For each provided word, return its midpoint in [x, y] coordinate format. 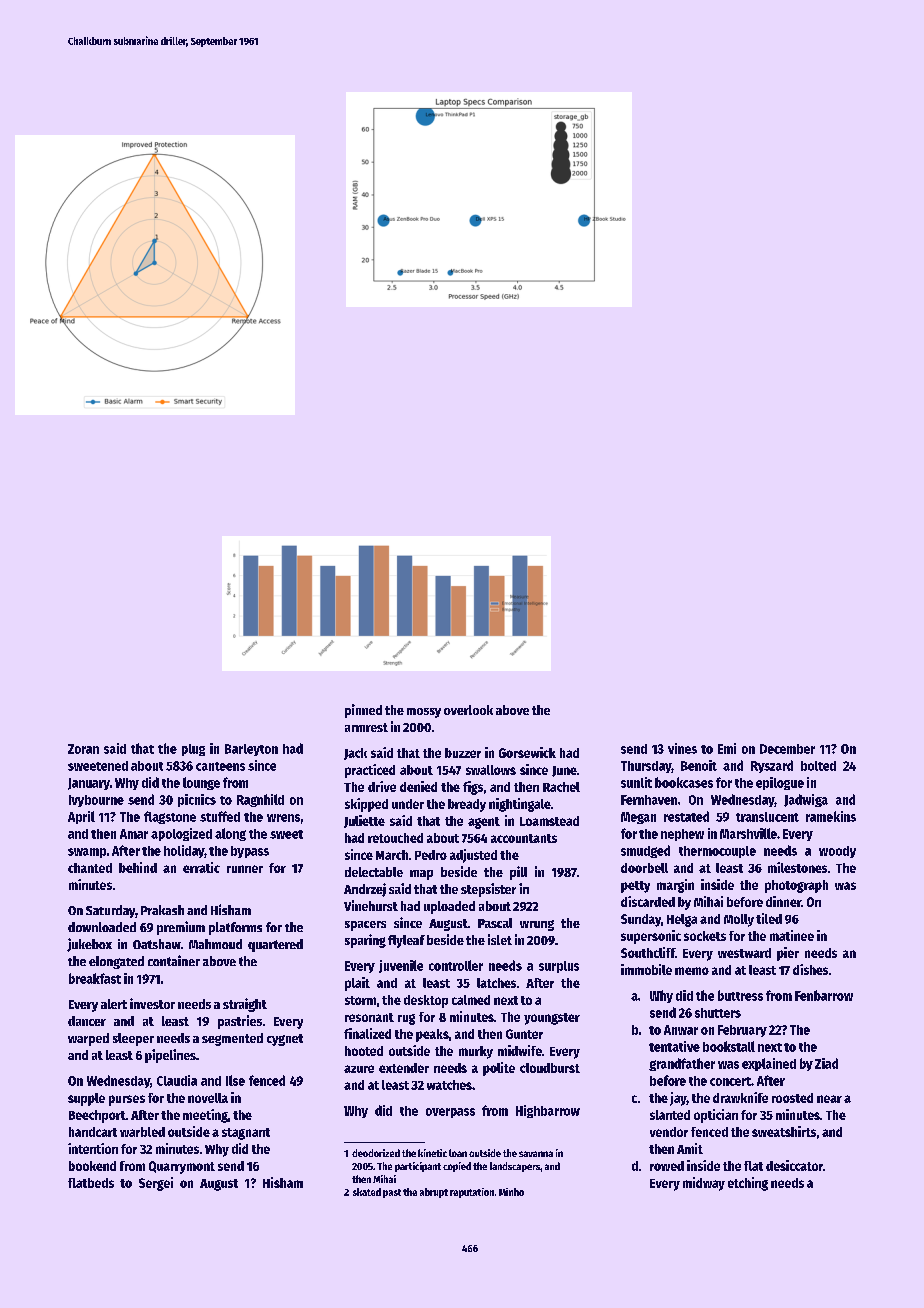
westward [744, 953]
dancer [87, 1021]
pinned [363, 711]
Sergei [156, 1184]
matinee [792, 935]
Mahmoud [215, 944]
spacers [365, 926]
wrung [537, 925]
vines [682, 748]
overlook [468, 710]
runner [245, 869]
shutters [718, 1013]
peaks [432, 1035]
